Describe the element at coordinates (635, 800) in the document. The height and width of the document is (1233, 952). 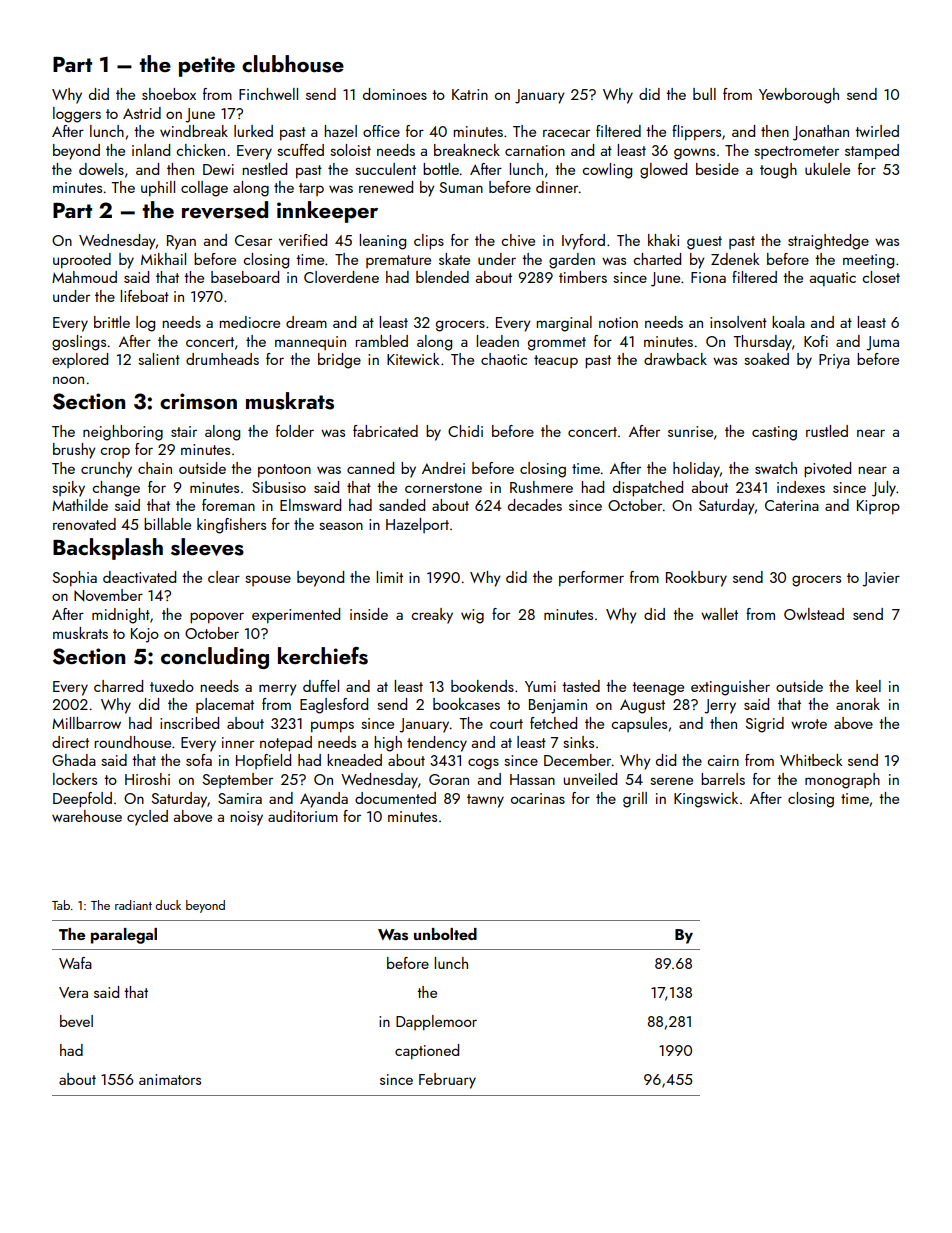
I see `grill` at that location.
